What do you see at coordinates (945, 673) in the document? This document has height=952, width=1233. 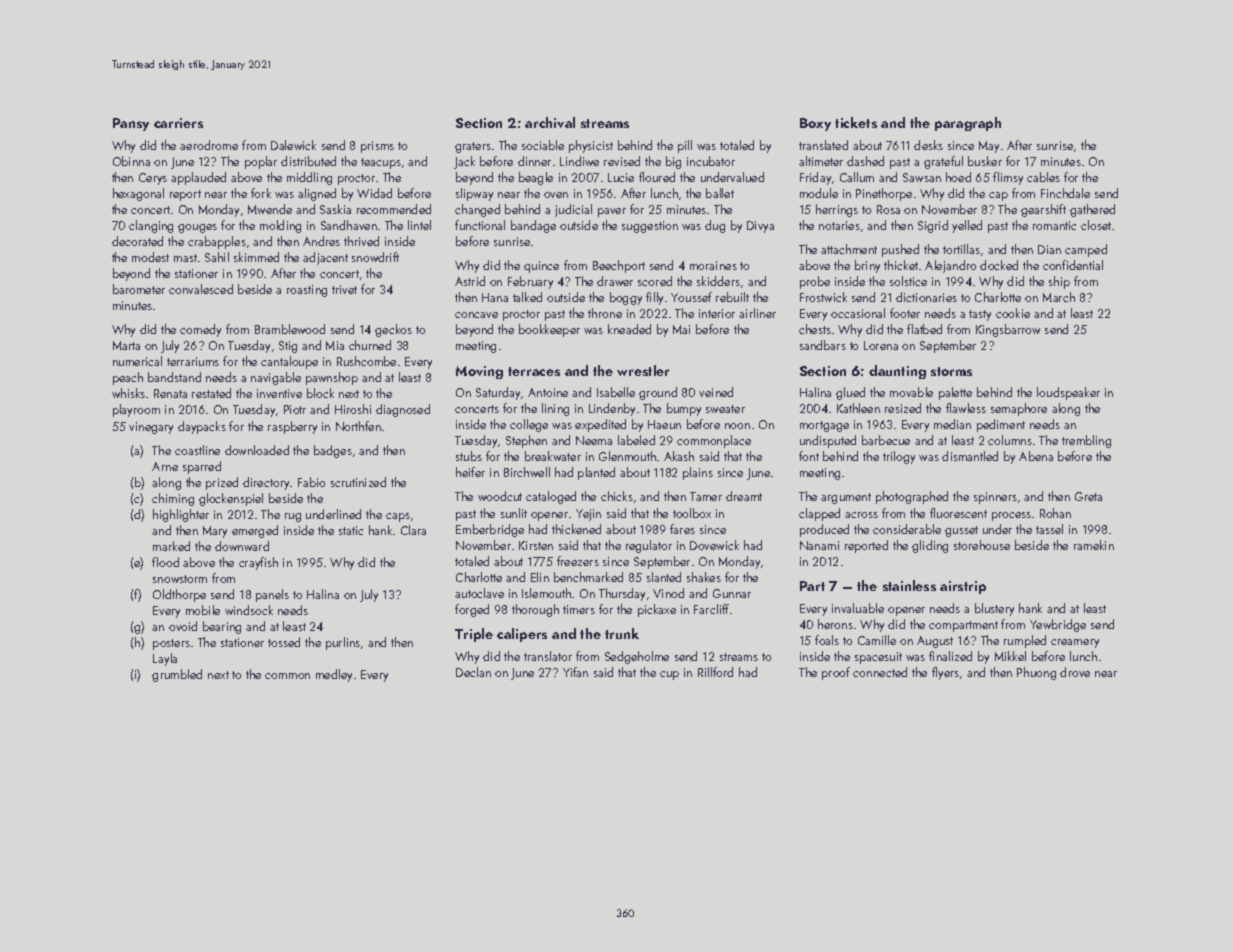 I see `flyers` at bounding box center [945, 673].
